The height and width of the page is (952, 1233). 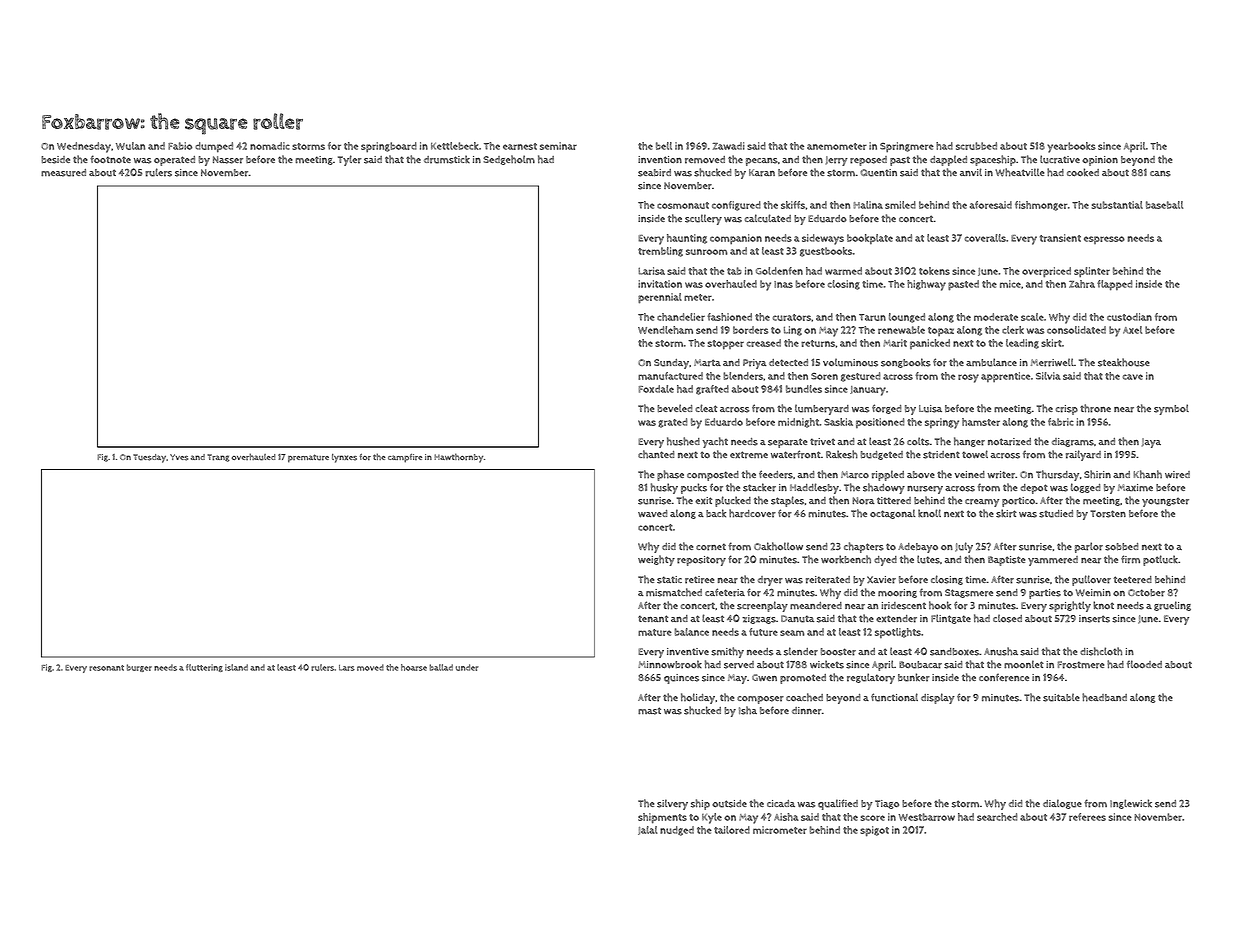 I want to click on Tuesday, so click(x=149, y=458).
